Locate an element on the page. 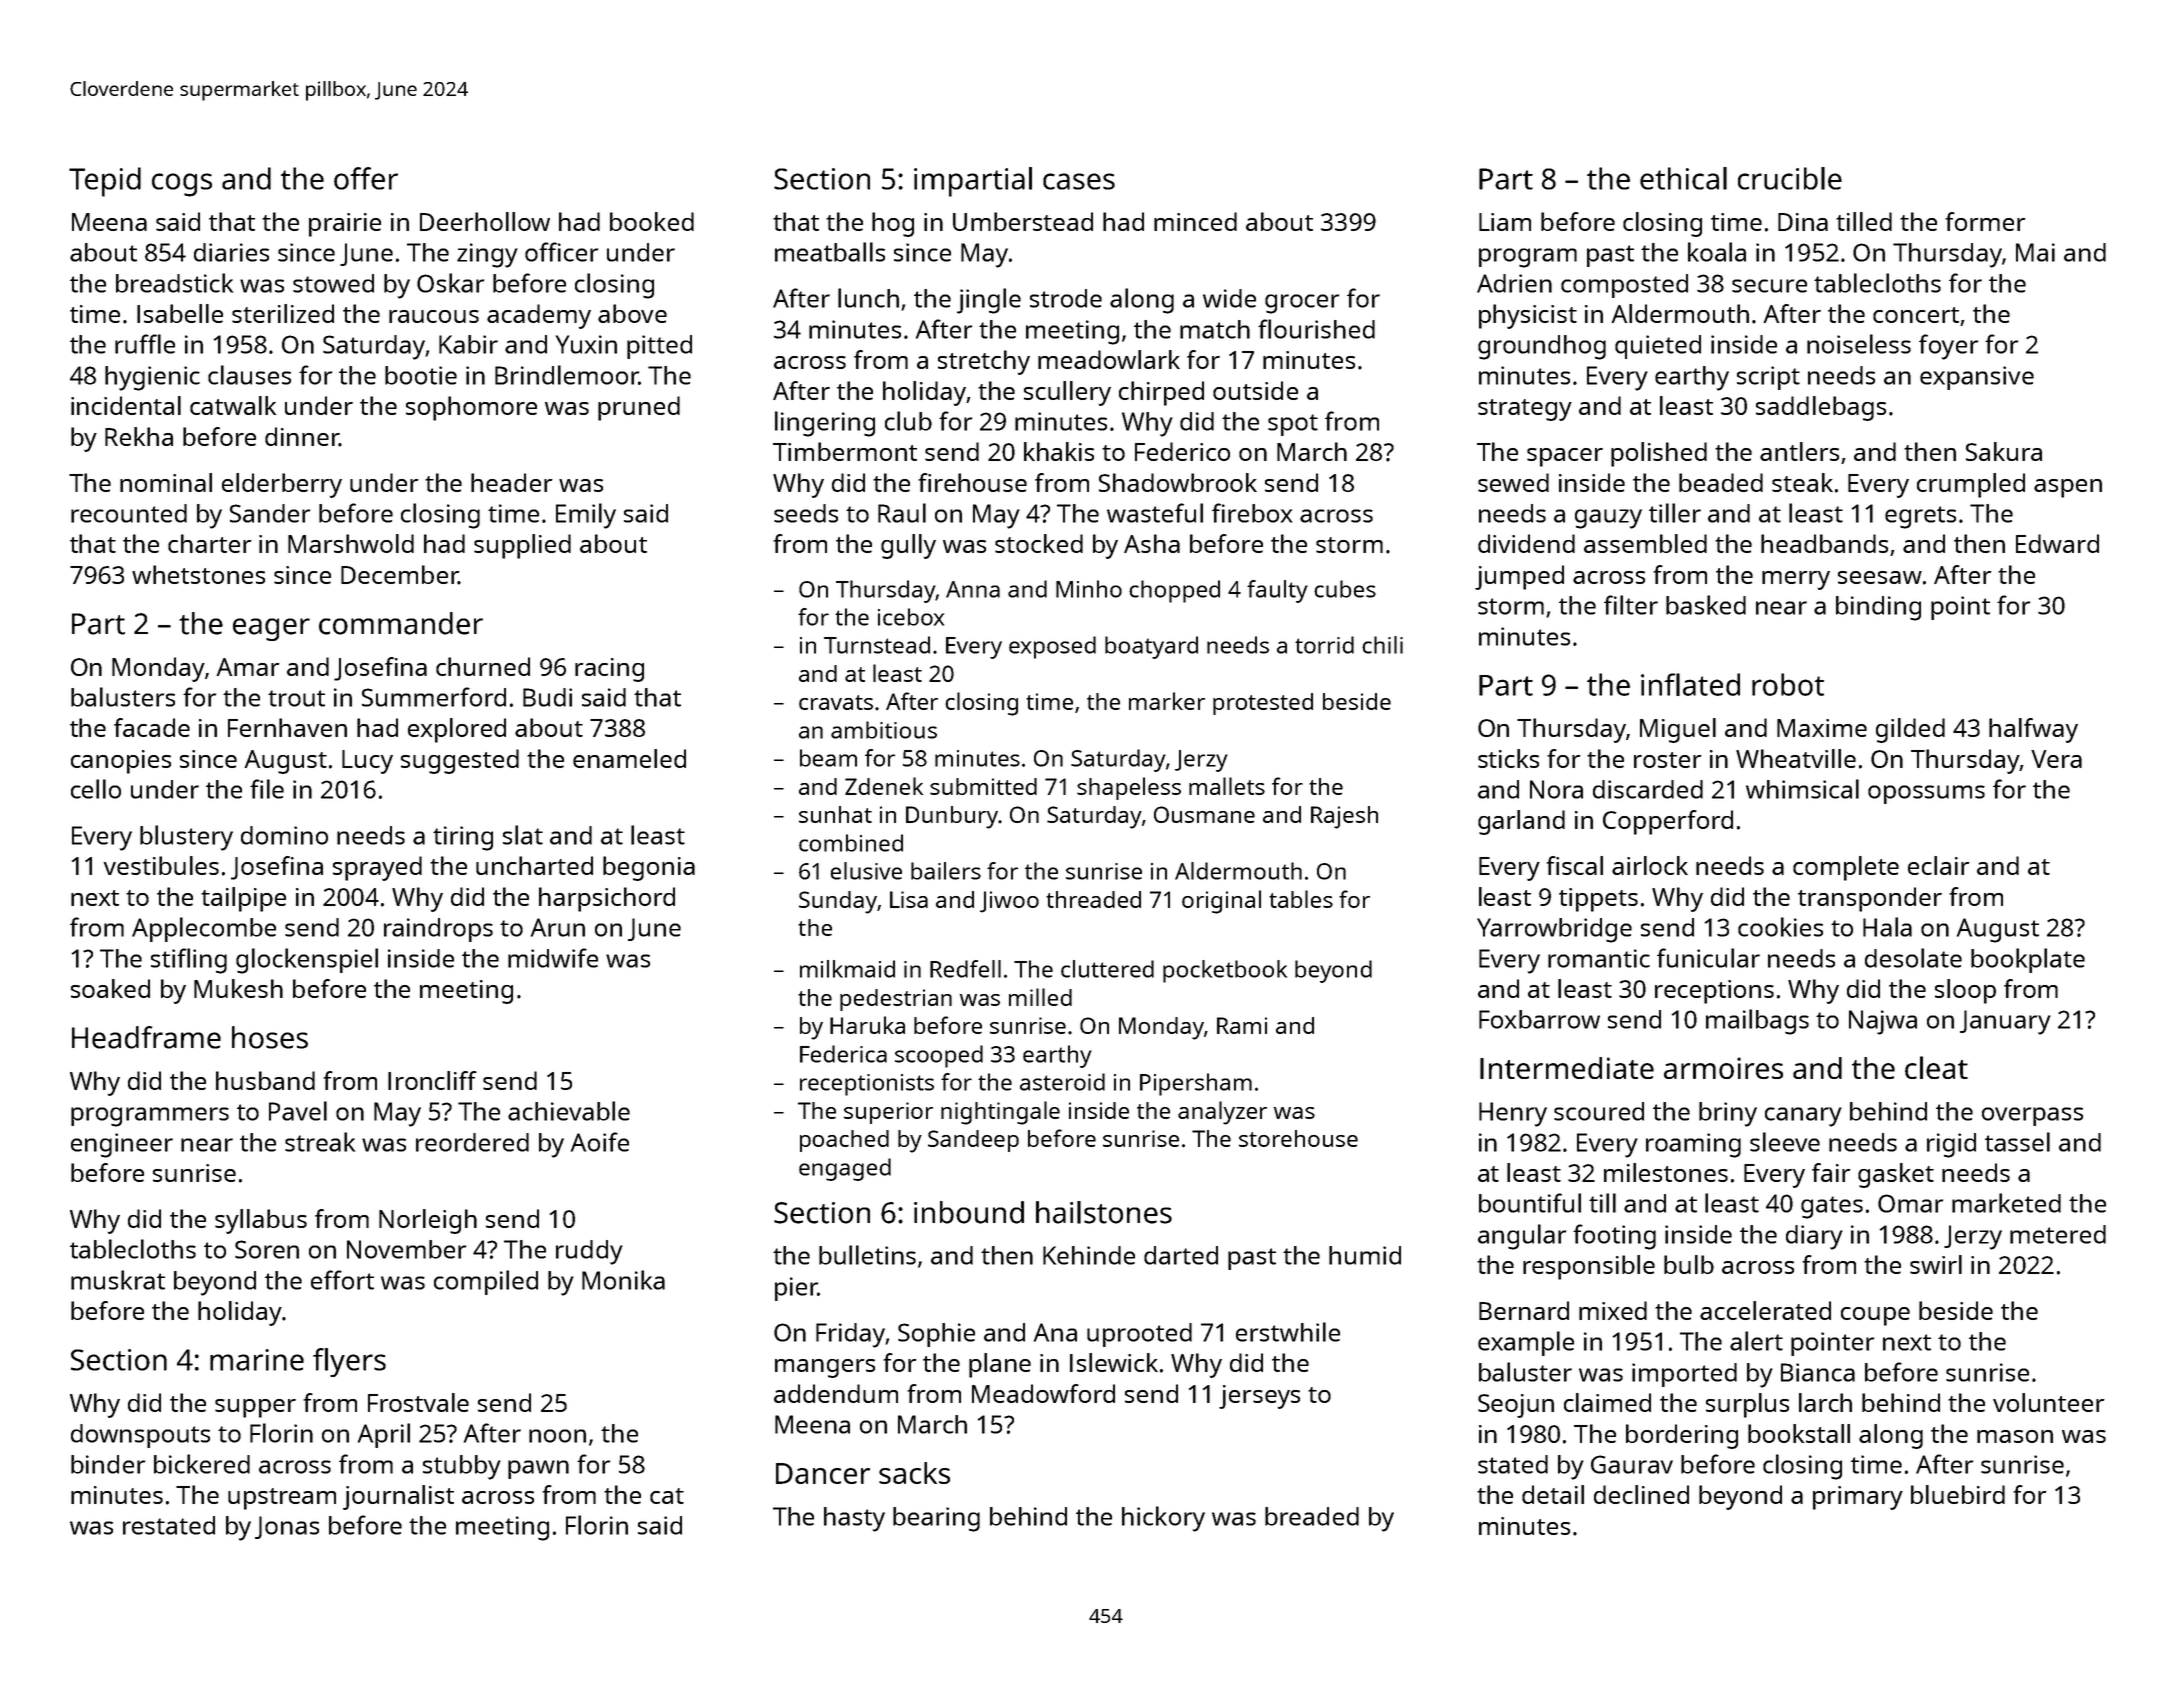 This page has height=1683, width=2178. outside is located at coordinates (1255, 390).
